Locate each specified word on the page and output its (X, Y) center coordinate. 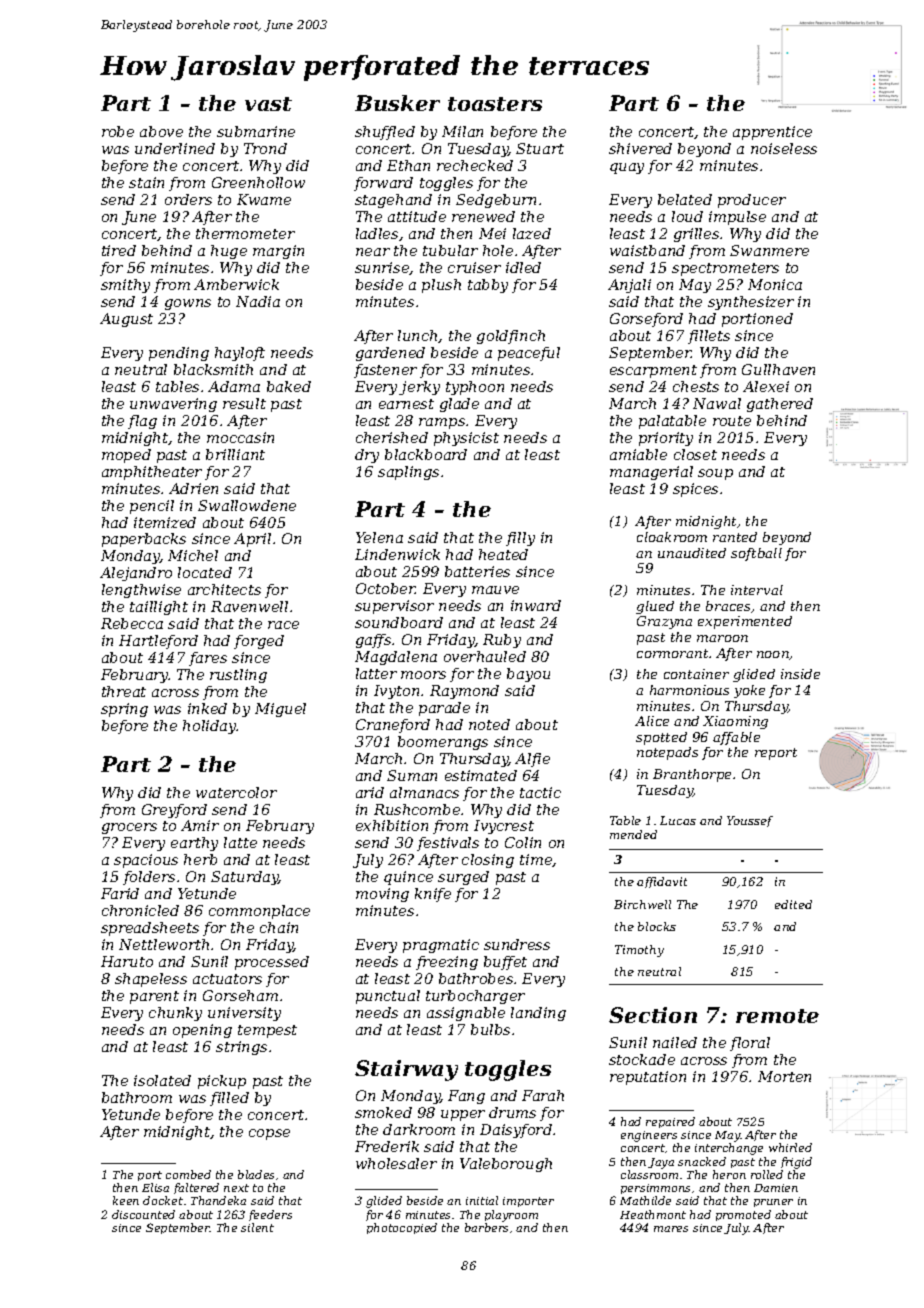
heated (503, 554)
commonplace (259, 912)
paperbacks (144, 540)
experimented (745, 622)
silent (257, 1227)
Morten (784, 1076)
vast (268, 104)
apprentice (772, 133)
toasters (495, 104)
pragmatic (441, 946)
